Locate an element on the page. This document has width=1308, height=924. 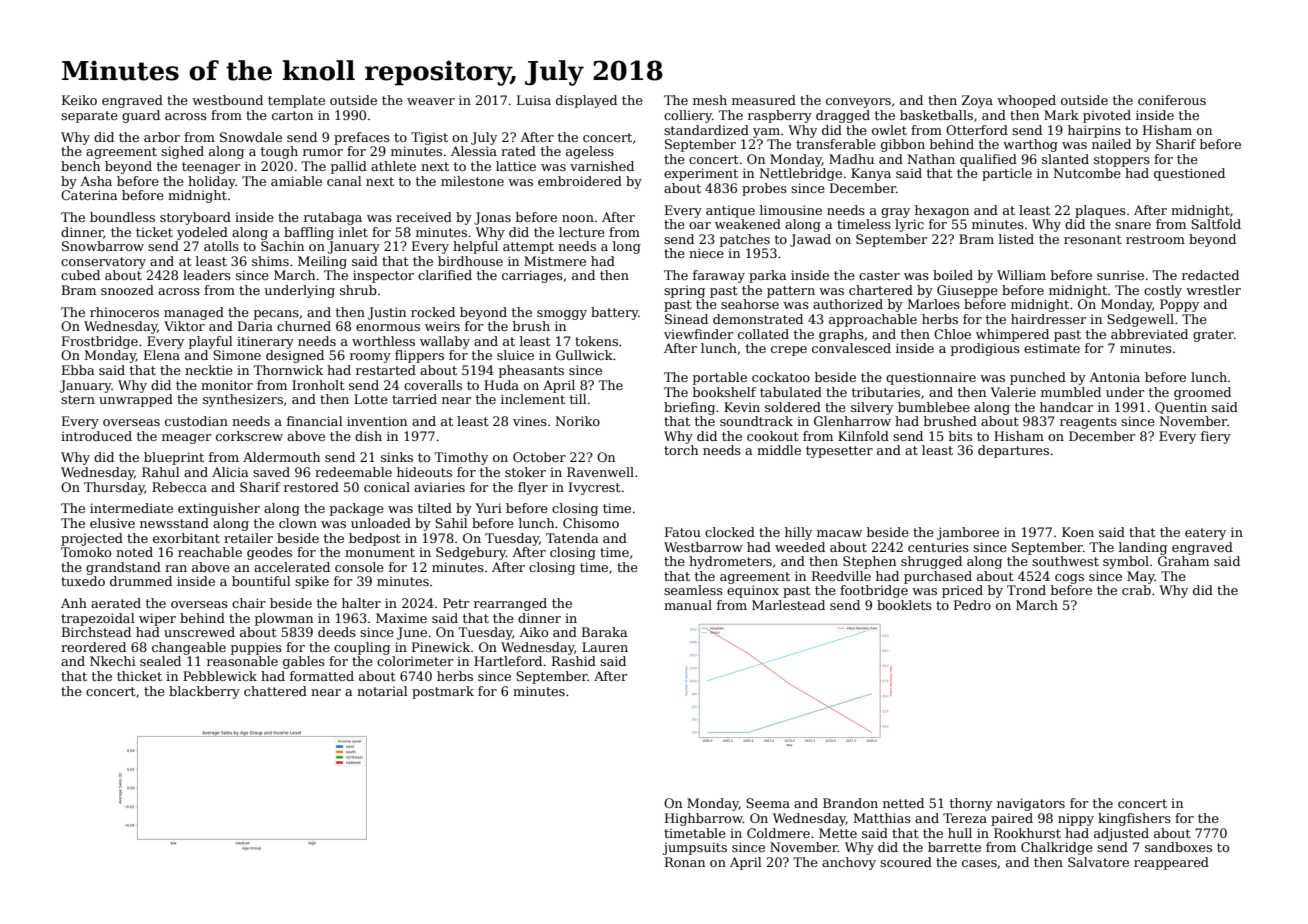
Saltfold is located at coordinates (1216, 224).
